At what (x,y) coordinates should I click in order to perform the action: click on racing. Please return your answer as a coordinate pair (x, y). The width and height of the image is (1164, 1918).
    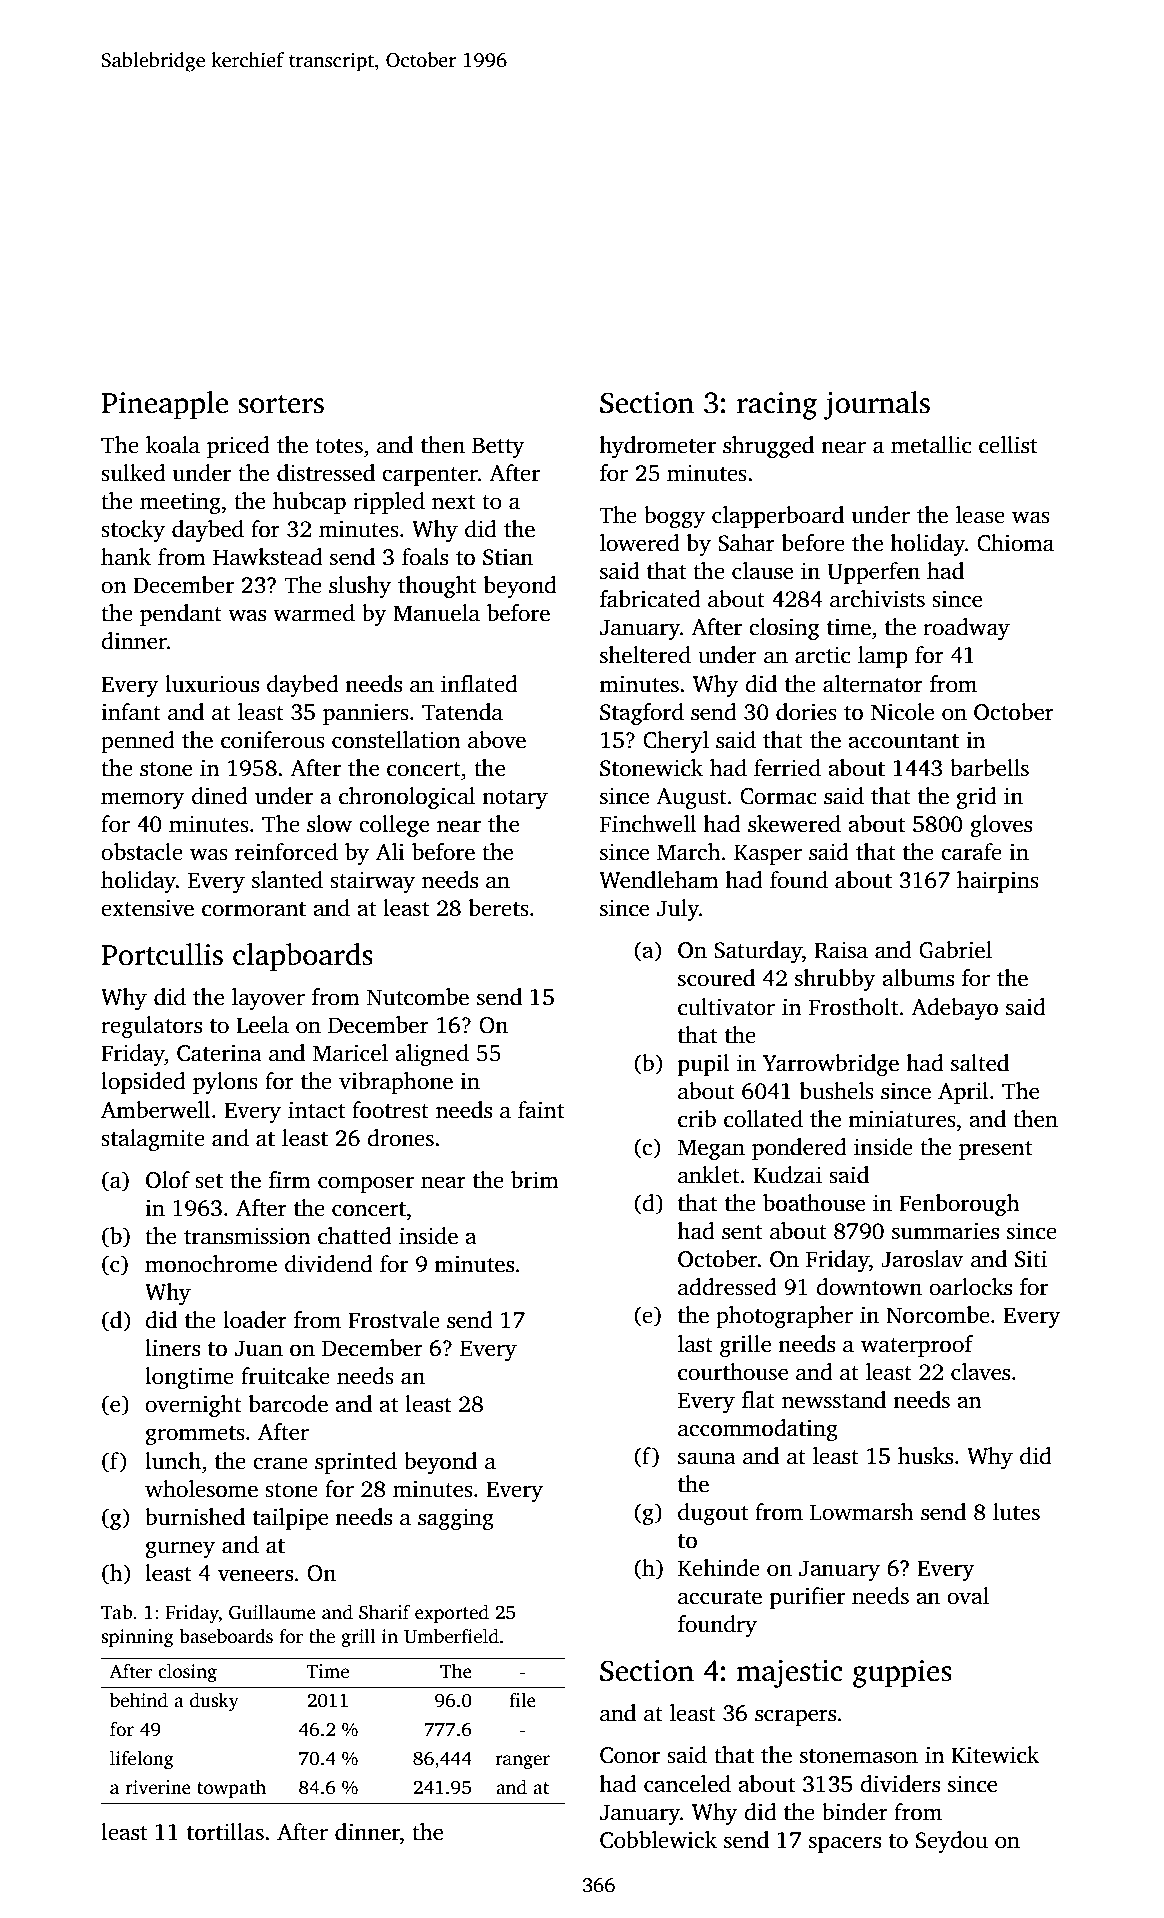
    Looking at the image, I should click on (777, 406).
